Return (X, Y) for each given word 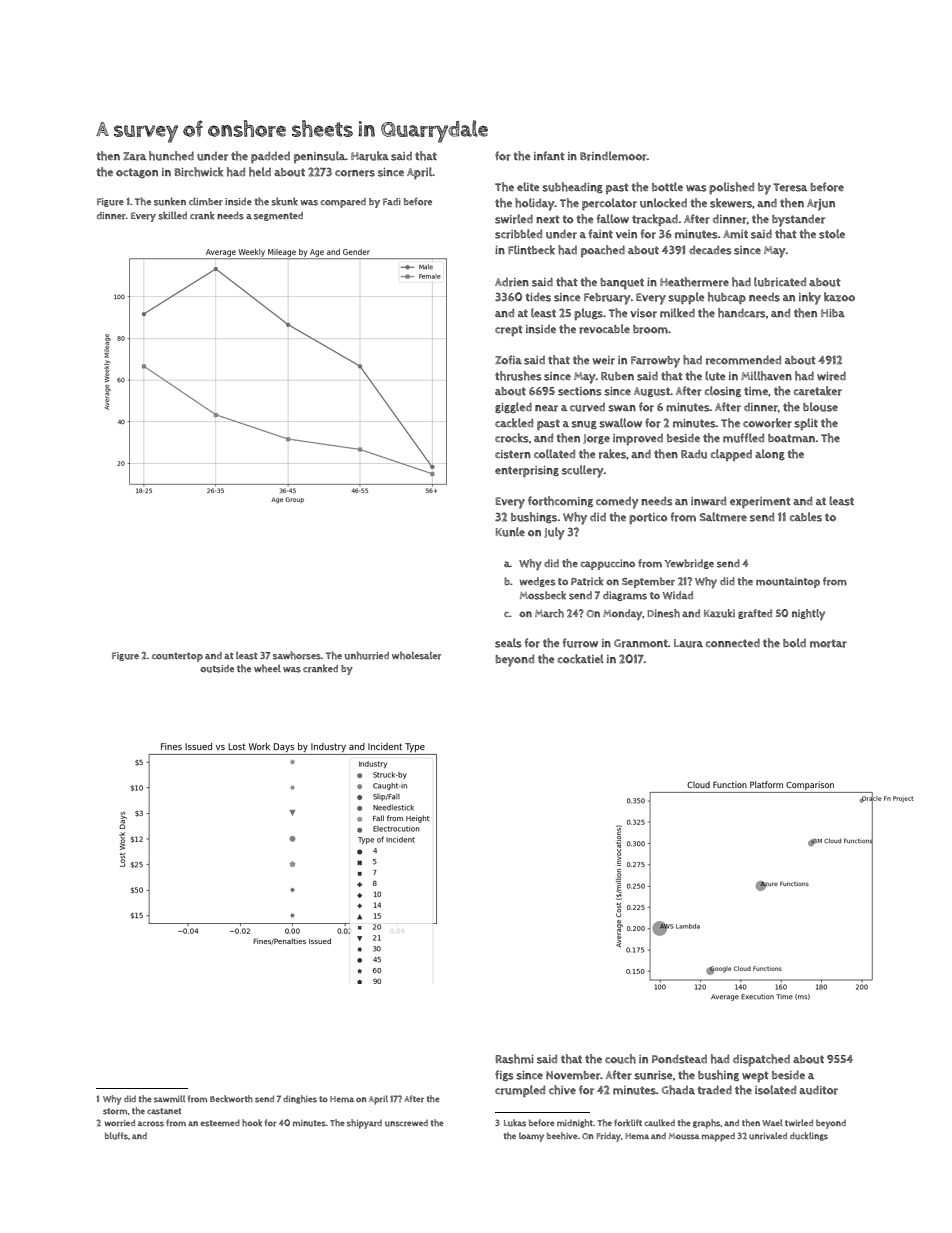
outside (217, 669)
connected (733, 643)
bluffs (116, 1136)
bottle (667, 187)
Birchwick (199, 172)
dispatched (761, 1060)
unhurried (367, 655)
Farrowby (655, 362)
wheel (267, 668)
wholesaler (416, 655)
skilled (172, 215)
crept (509, 330)
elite (528, 186)
